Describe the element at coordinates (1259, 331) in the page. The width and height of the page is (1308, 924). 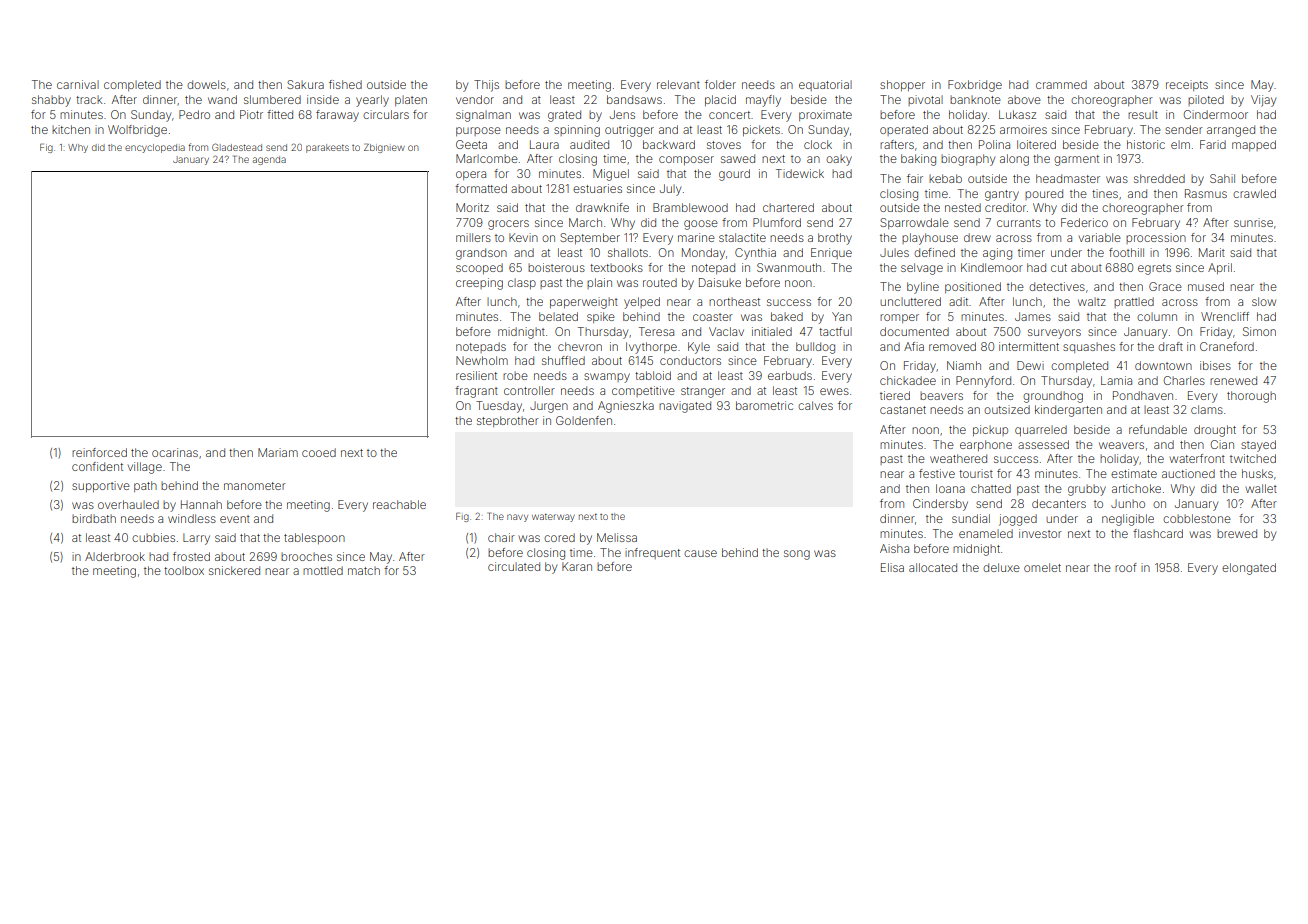
I see `Simon` at that location.
